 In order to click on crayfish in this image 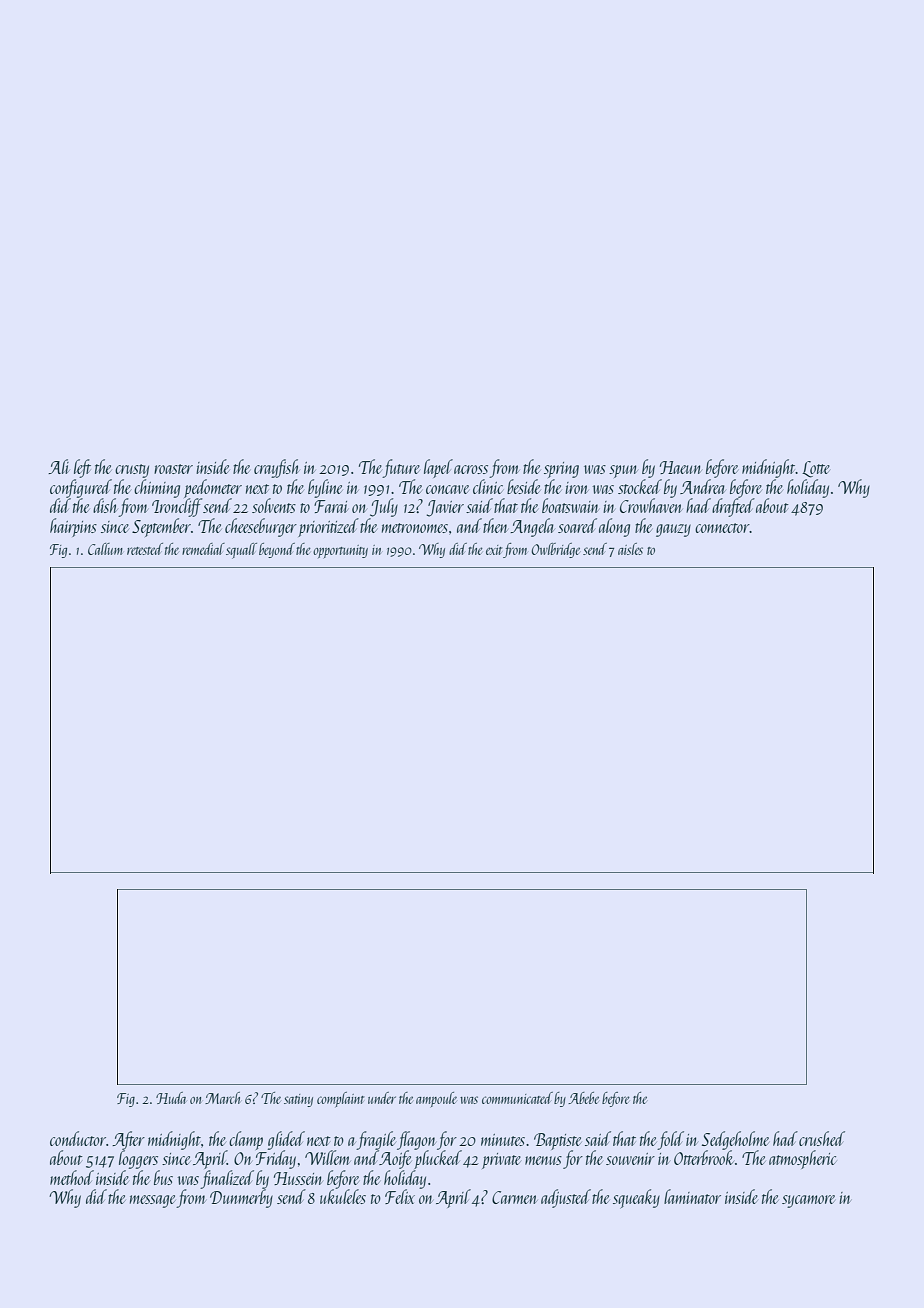, I will do `click(277, 468)`.
